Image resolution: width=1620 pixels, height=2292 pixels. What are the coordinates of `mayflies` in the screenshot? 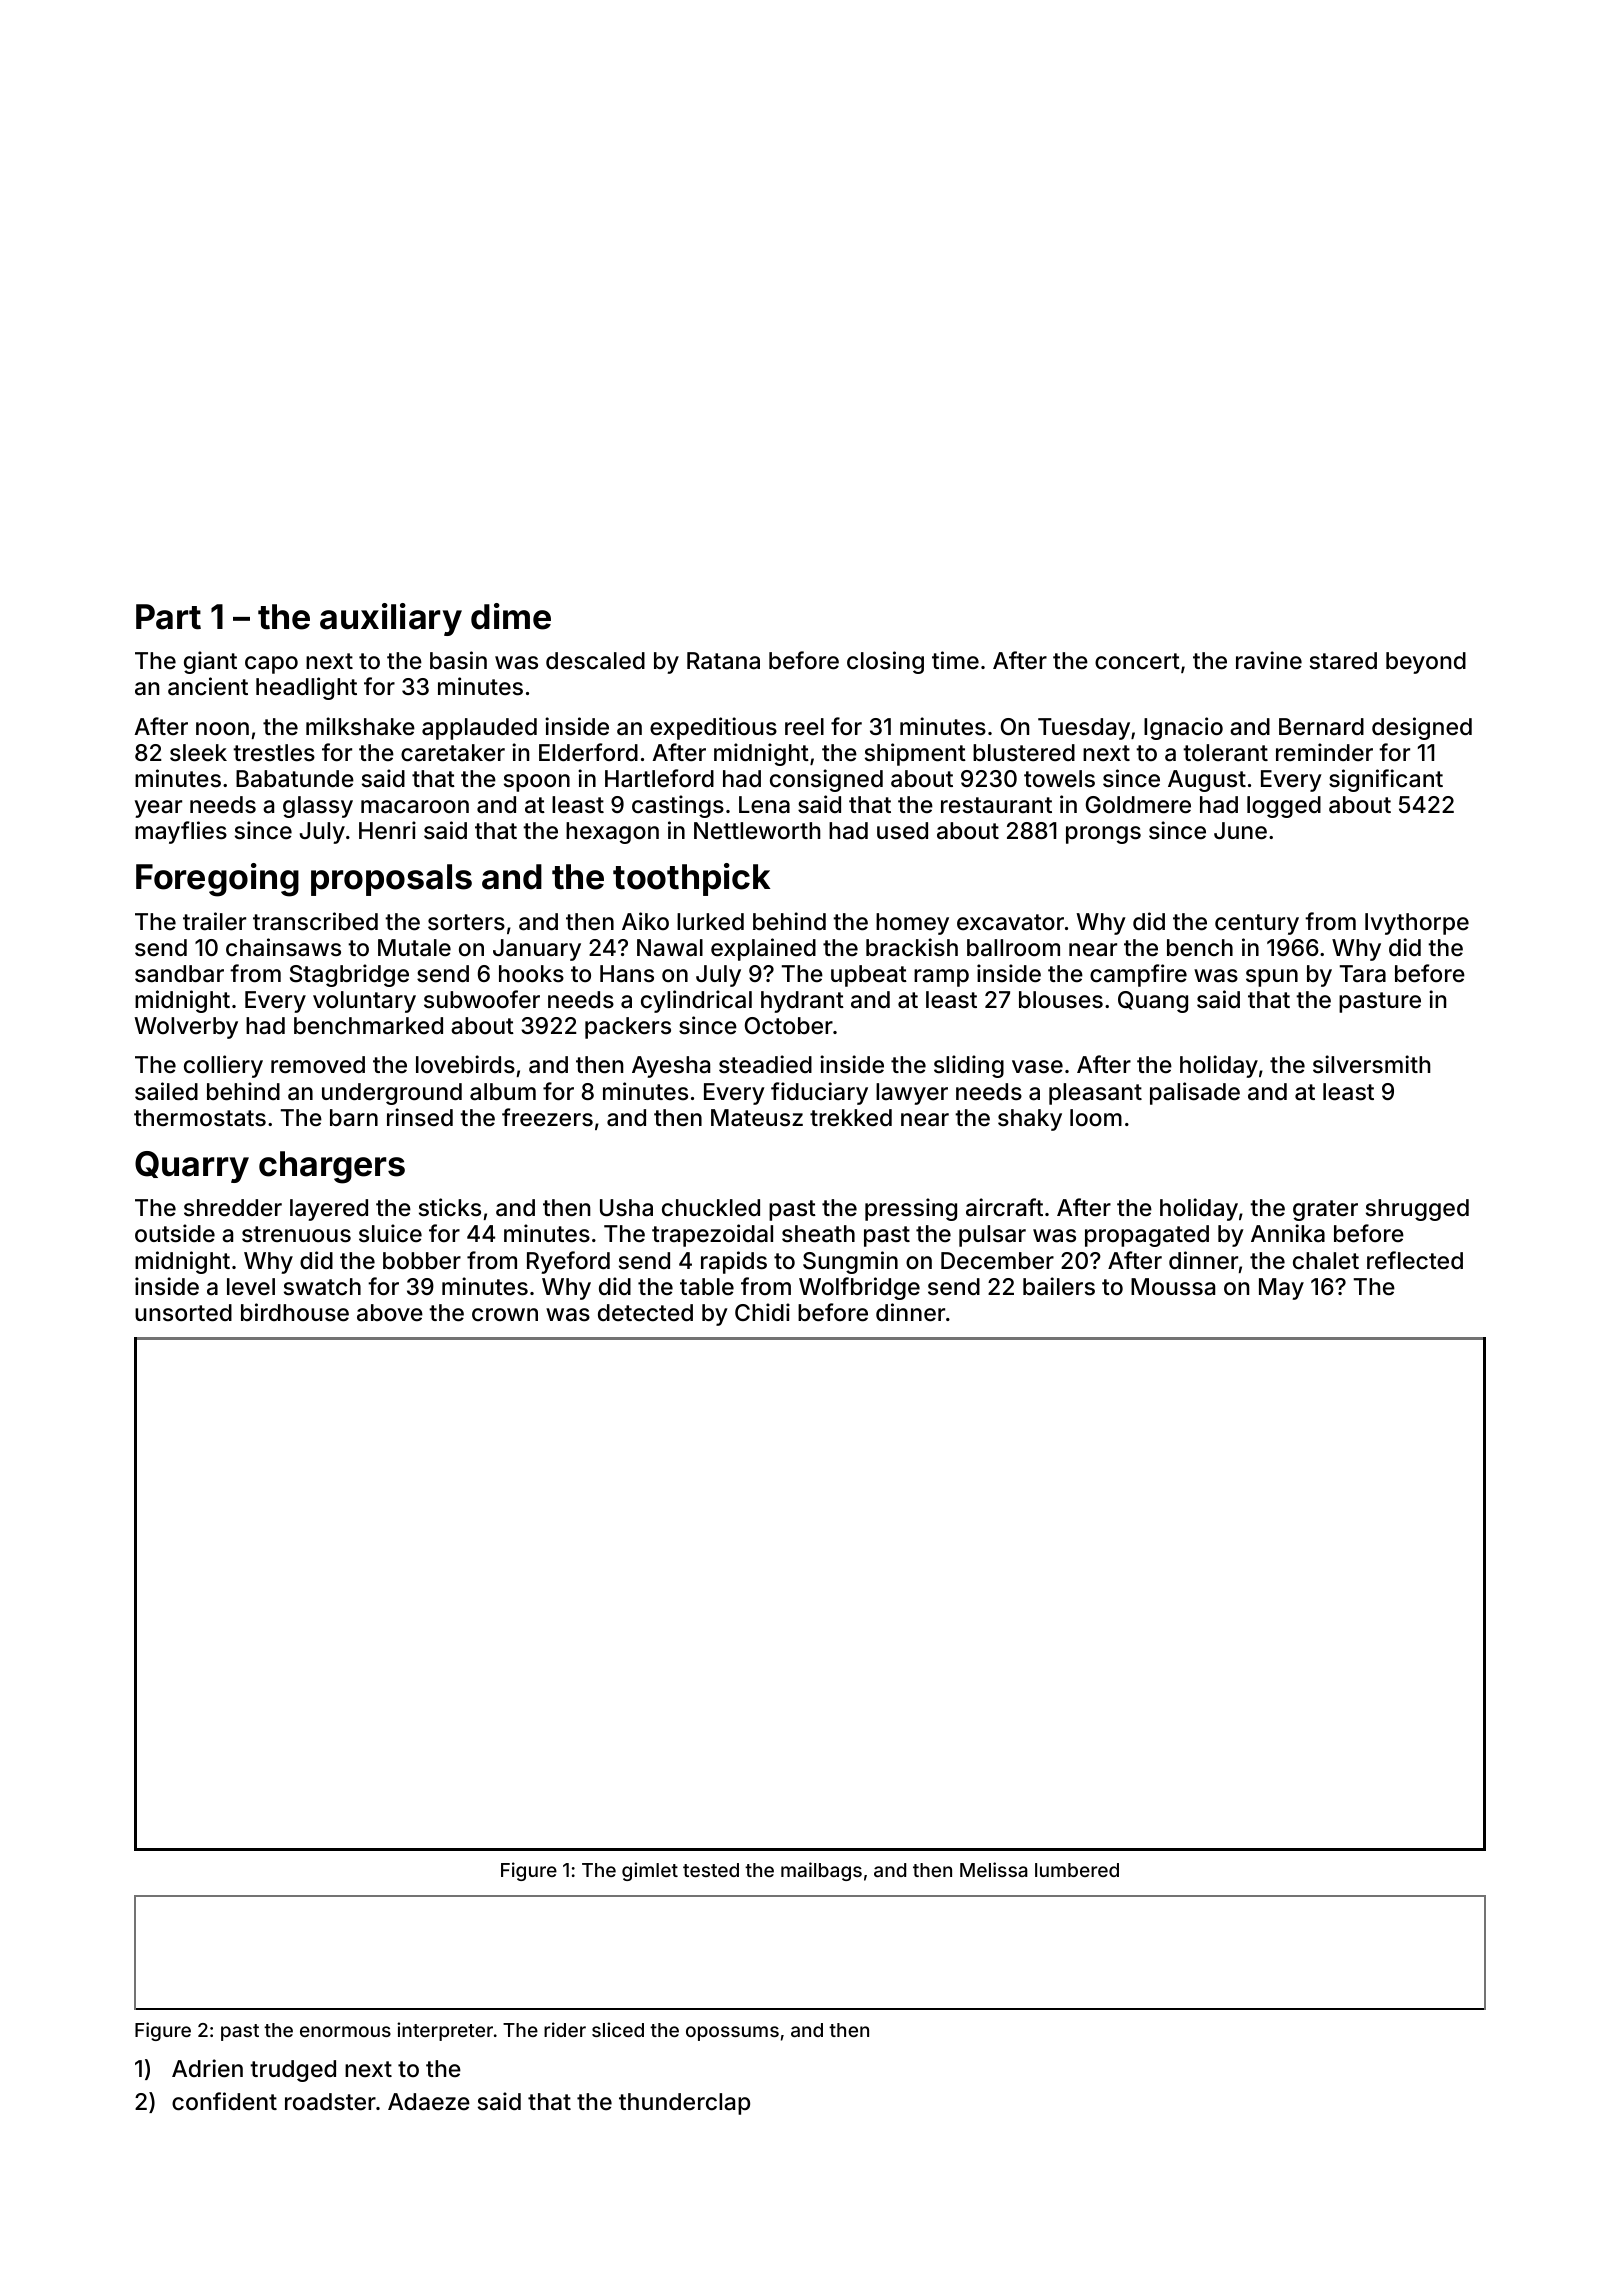 It's located at (181, 832).
